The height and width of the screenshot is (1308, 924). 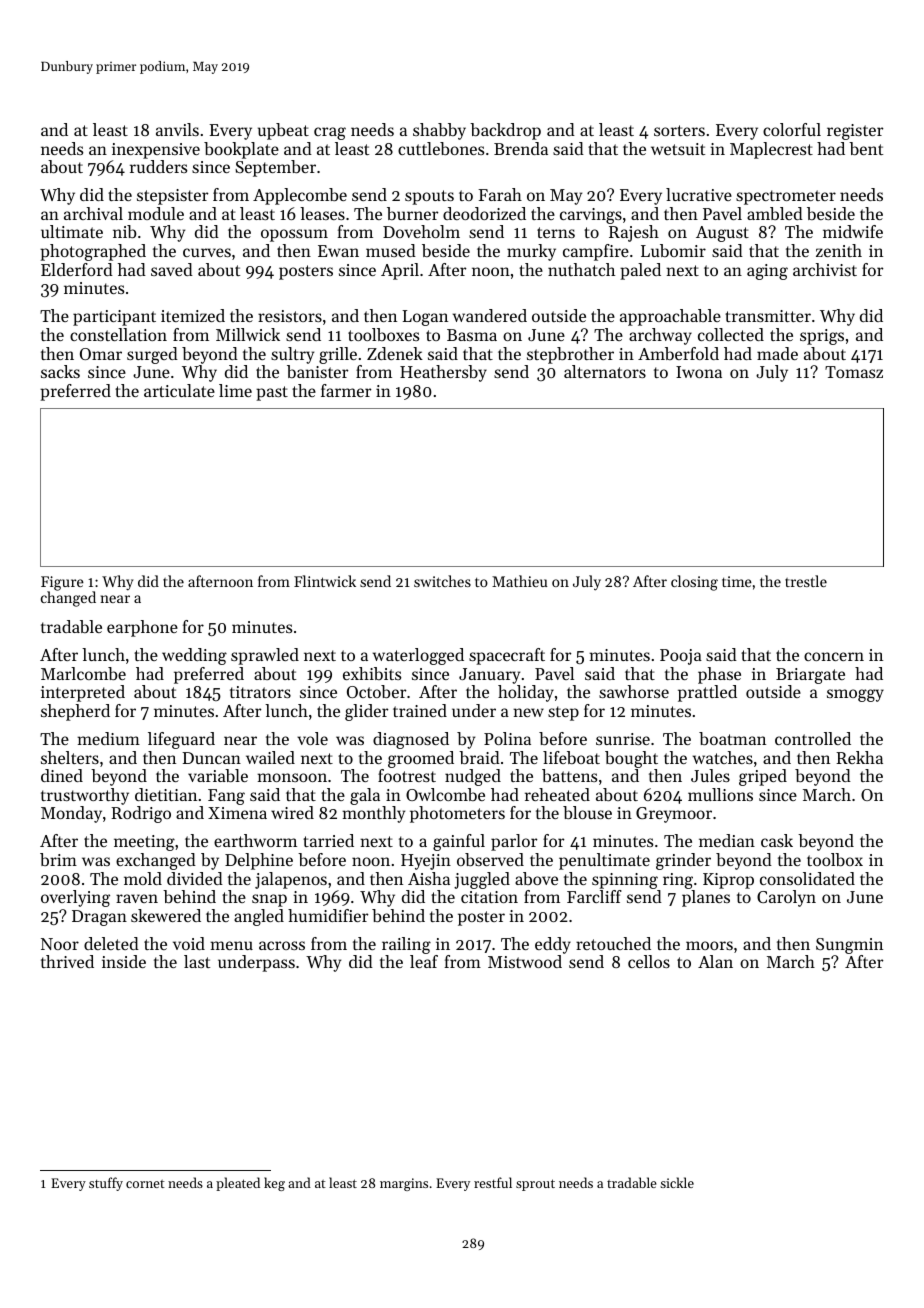 I want to click on margins, so click(x=404, y=1184).
